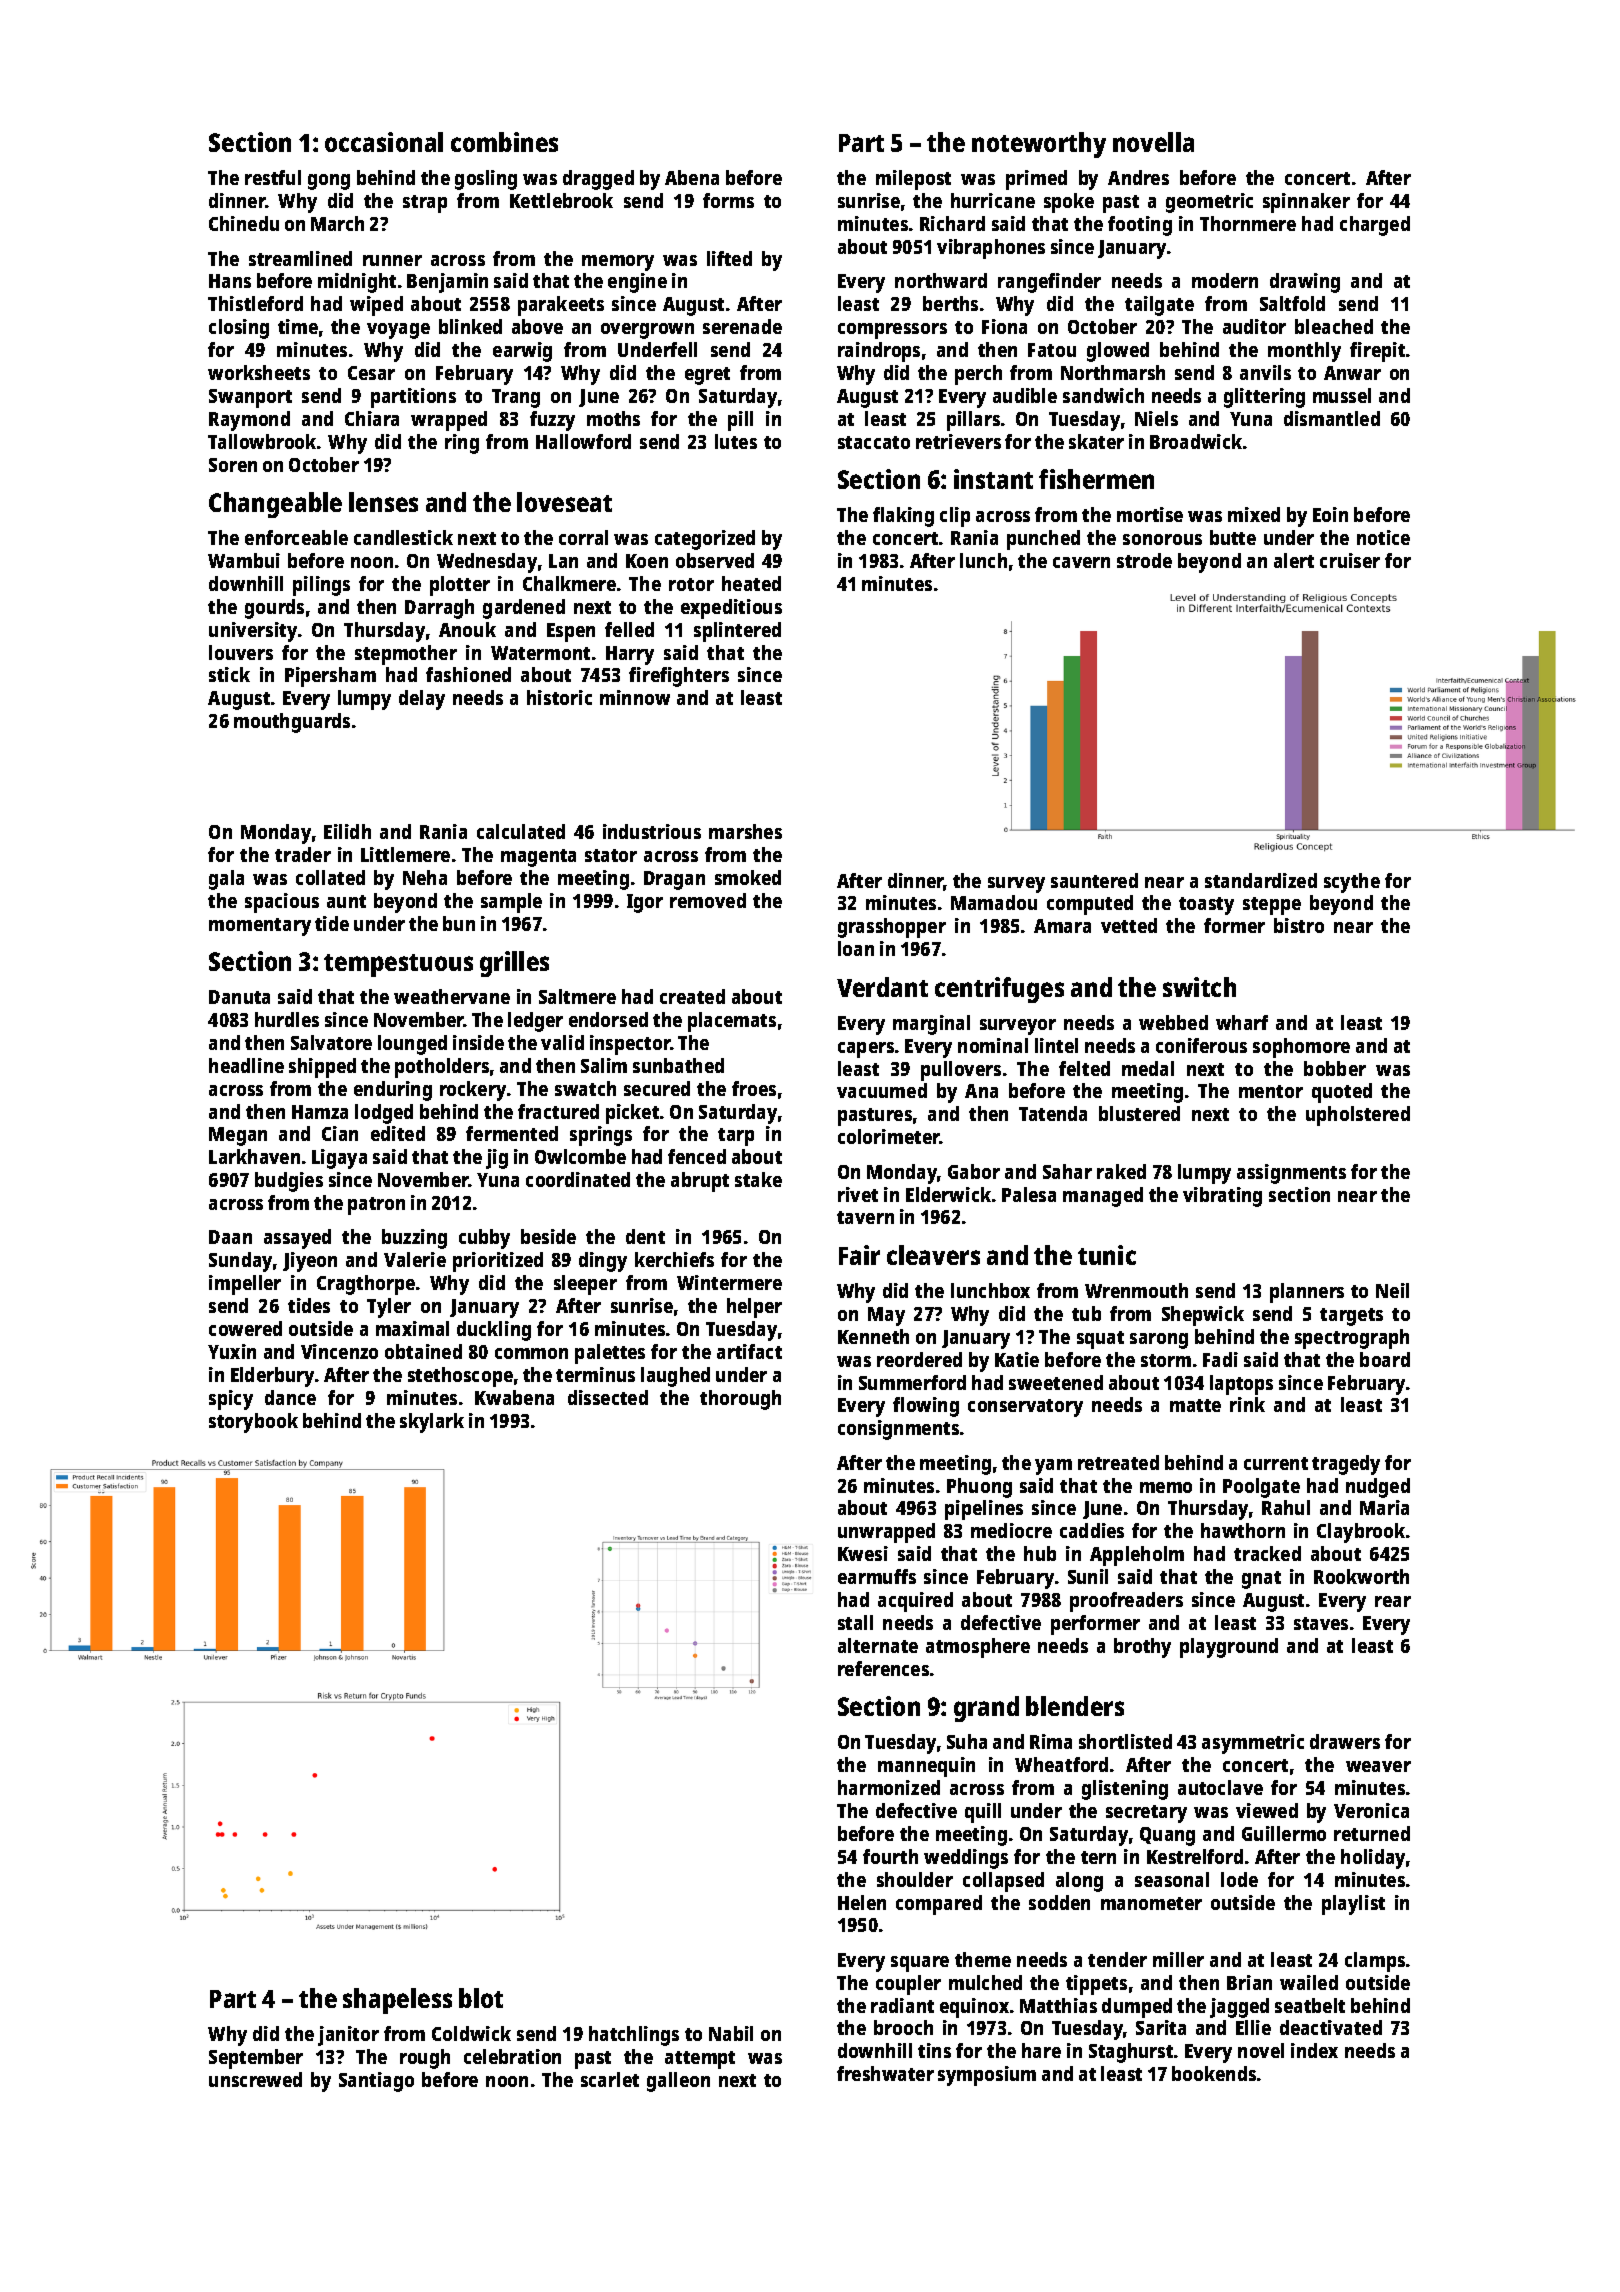  Describe the element at coordinates (1254, 514) in the page. I see `mixed` at that location.
